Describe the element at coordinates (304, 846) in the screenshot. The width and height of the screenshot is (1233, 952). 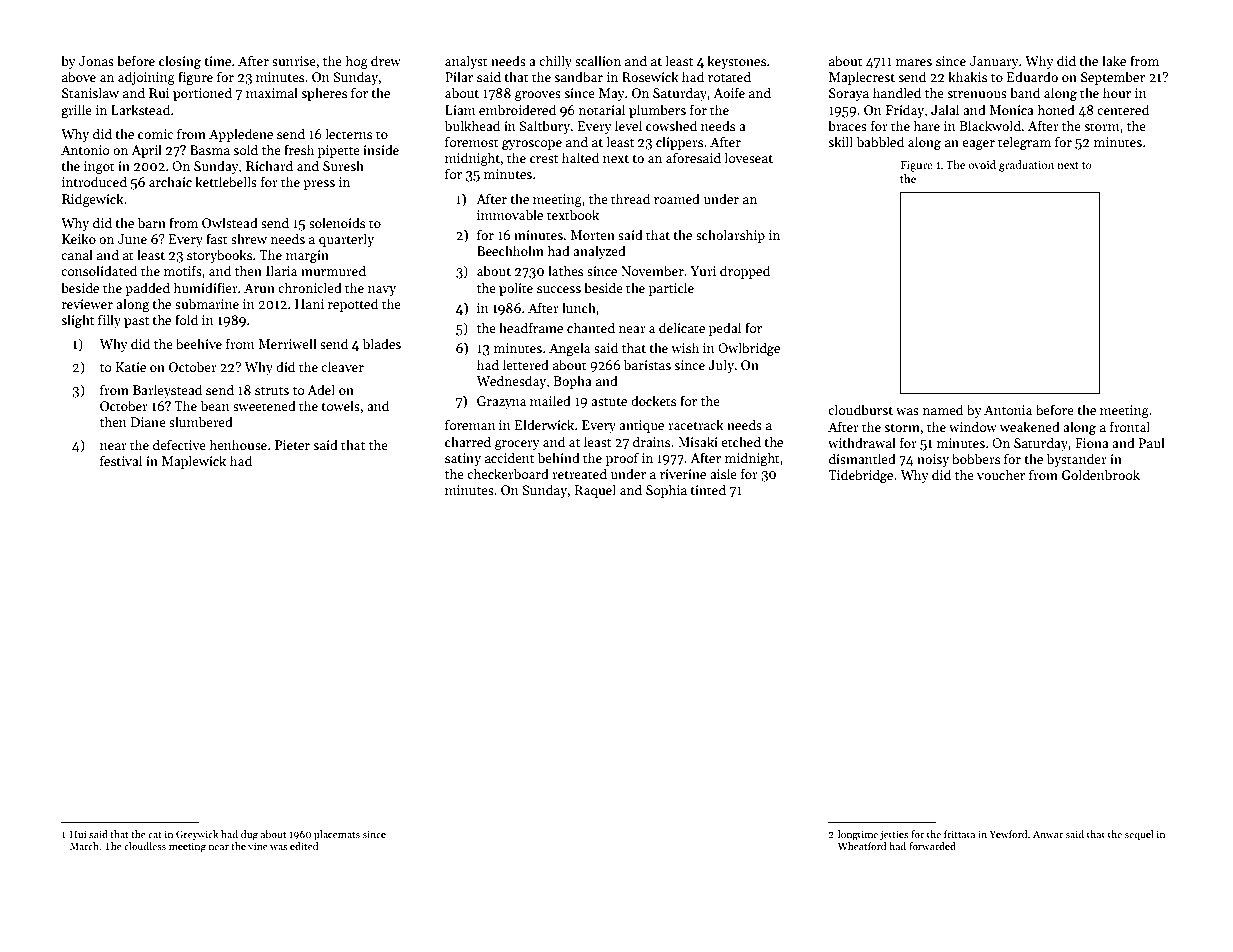
I see `edited` at that location.
